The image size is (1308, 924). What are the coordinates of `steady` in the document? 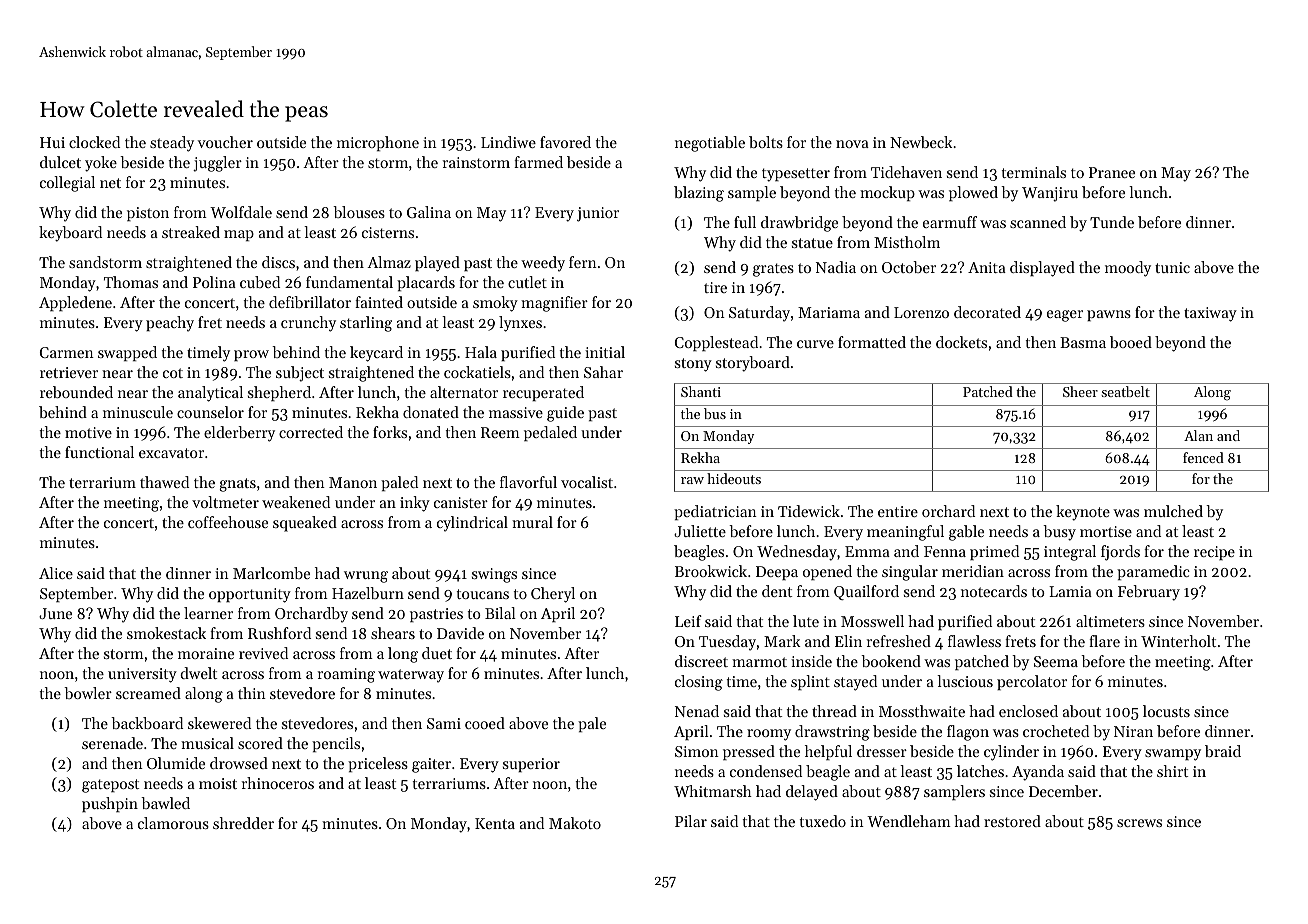 It's located at (172, 144).
